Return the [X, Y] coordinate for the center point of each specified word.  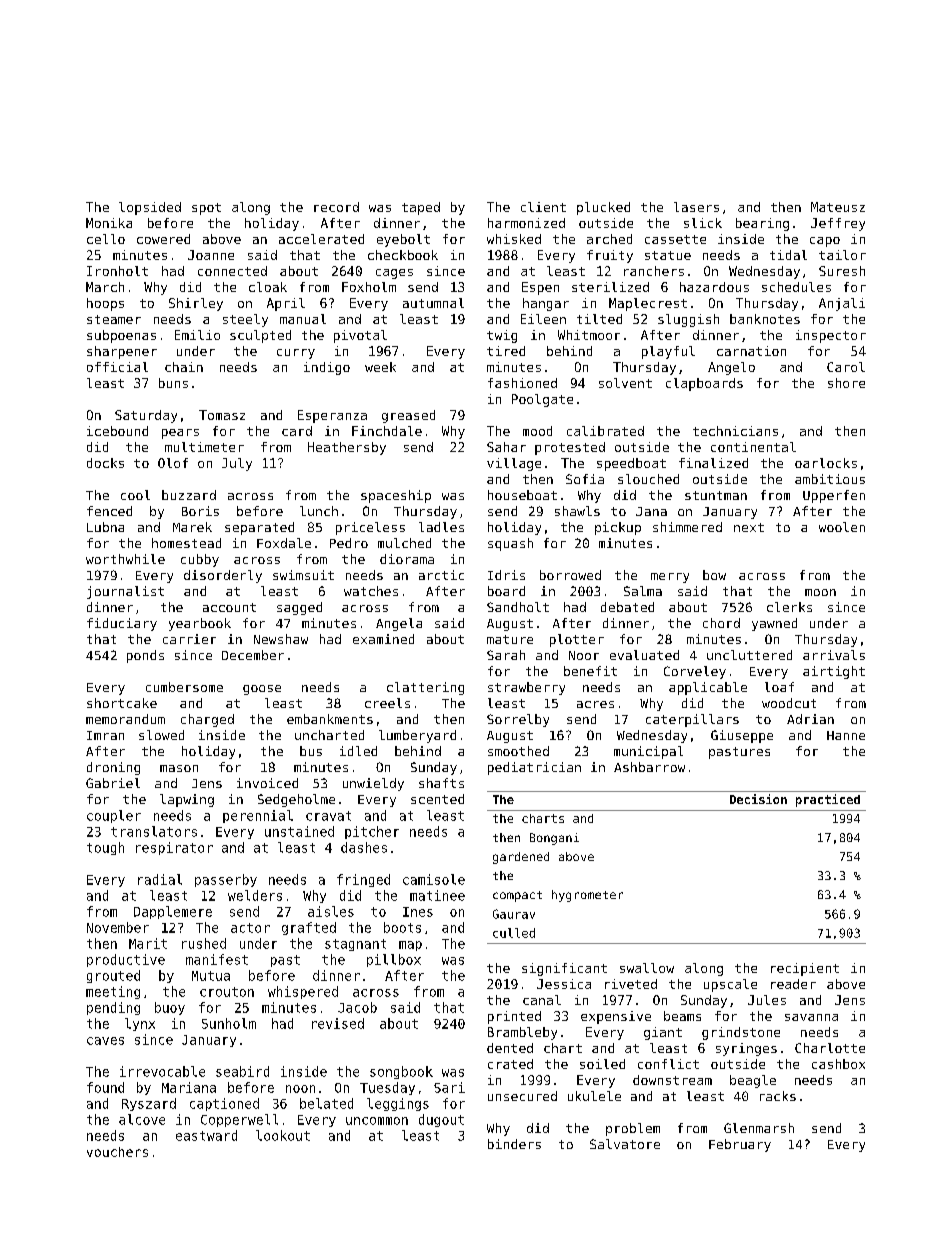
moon [820, 592]
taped [421, 208]
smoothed [518, 751]
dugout [441, 1120]
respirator [174, 848]
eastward [206, 1135]
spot [206, 209]
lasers [696, 207]
